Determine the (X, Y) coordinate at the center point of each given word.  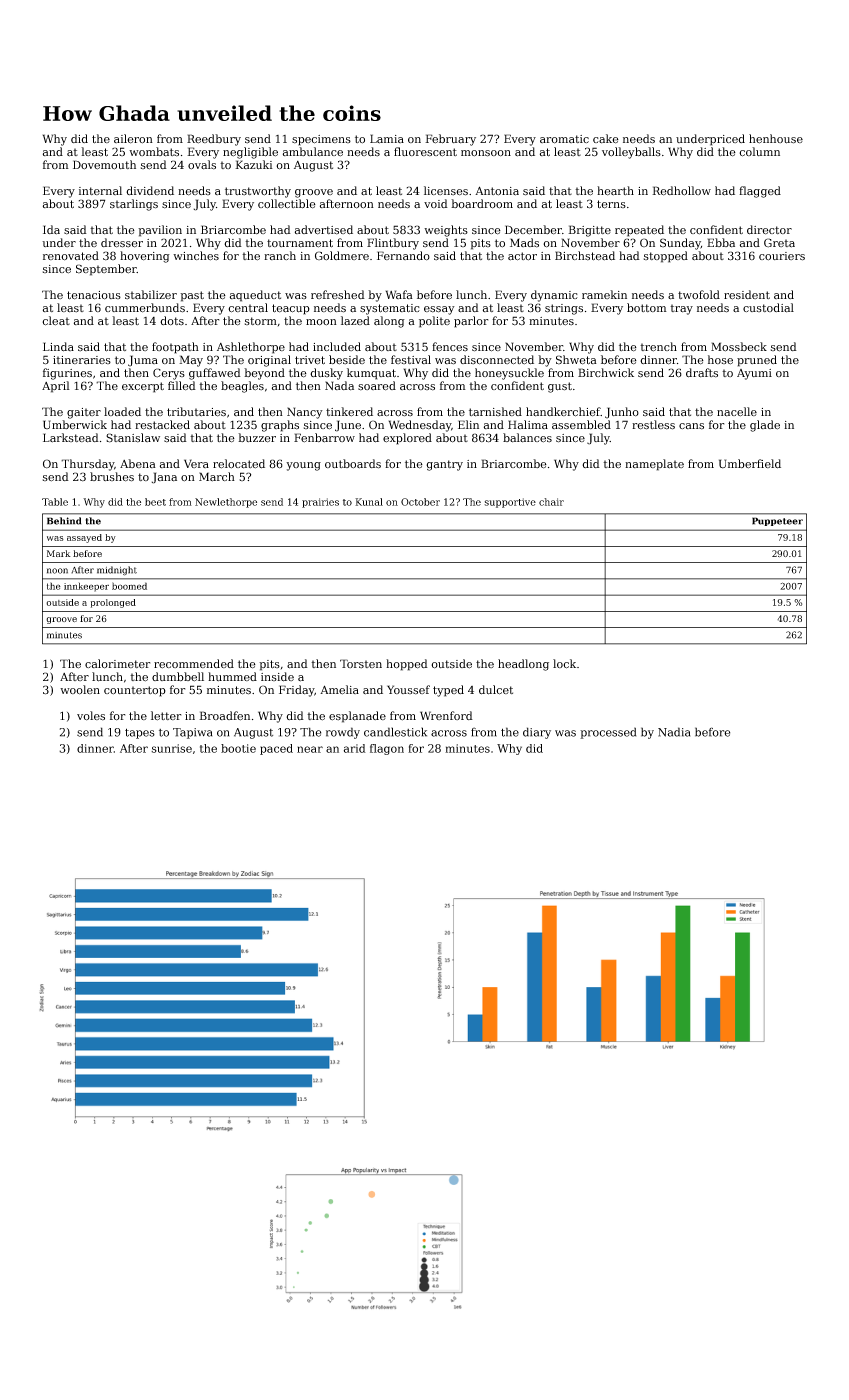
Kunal (369, 502)
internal (100, 190)
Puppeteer (777, 521)
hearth (615, 191)
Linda (58, 347)
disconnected (497, 360)
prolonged (113, 603)
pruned (757, 361)
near (310, 749)
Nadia (674, 732)
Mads (524, 243)
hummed (232, 676)
